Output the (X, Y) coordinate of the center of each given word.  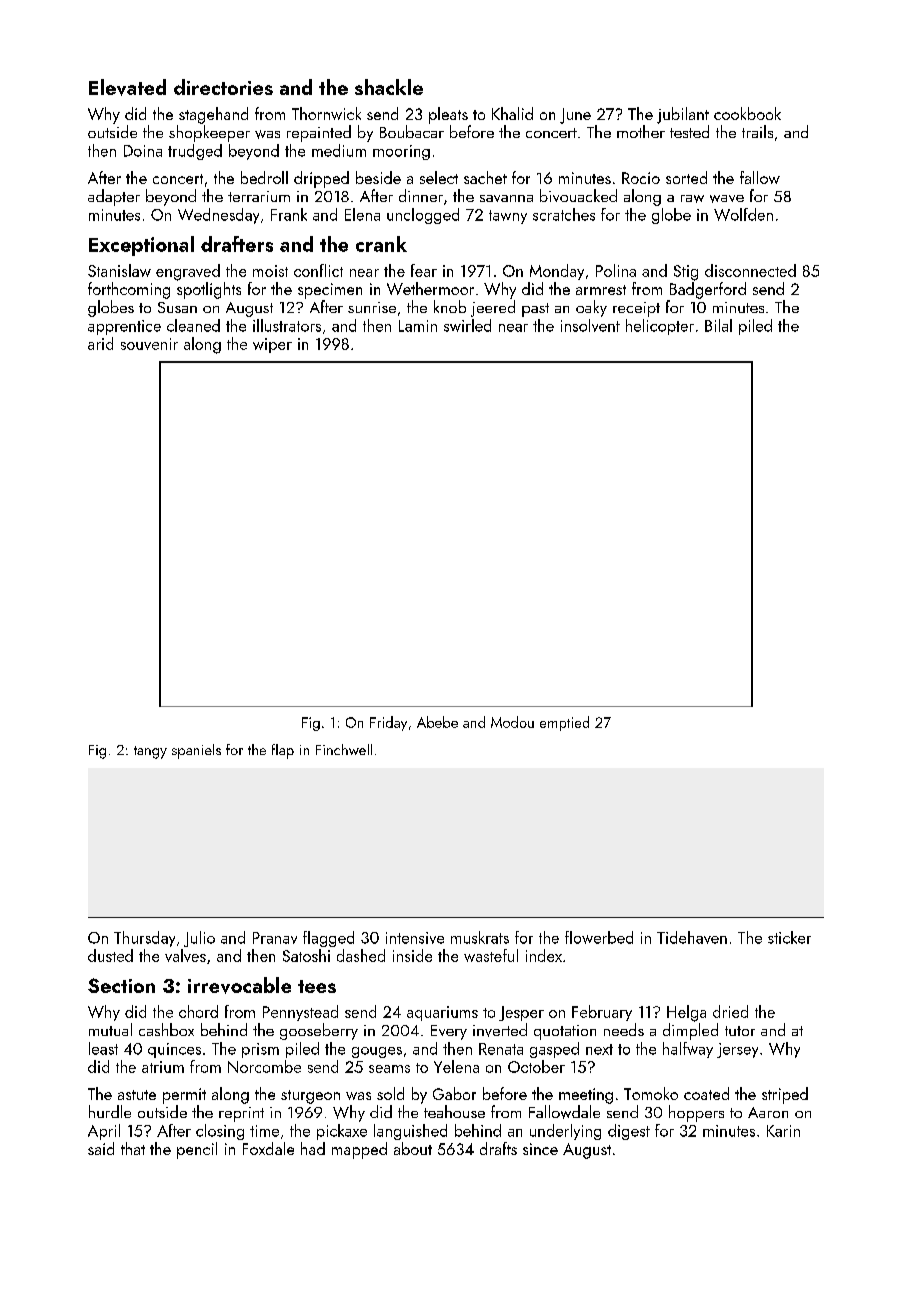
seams (389, 1069)
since (540, 1149)
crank (381, 244)
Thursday (144, 939)
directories (223, 87)
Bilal (718, 325)
